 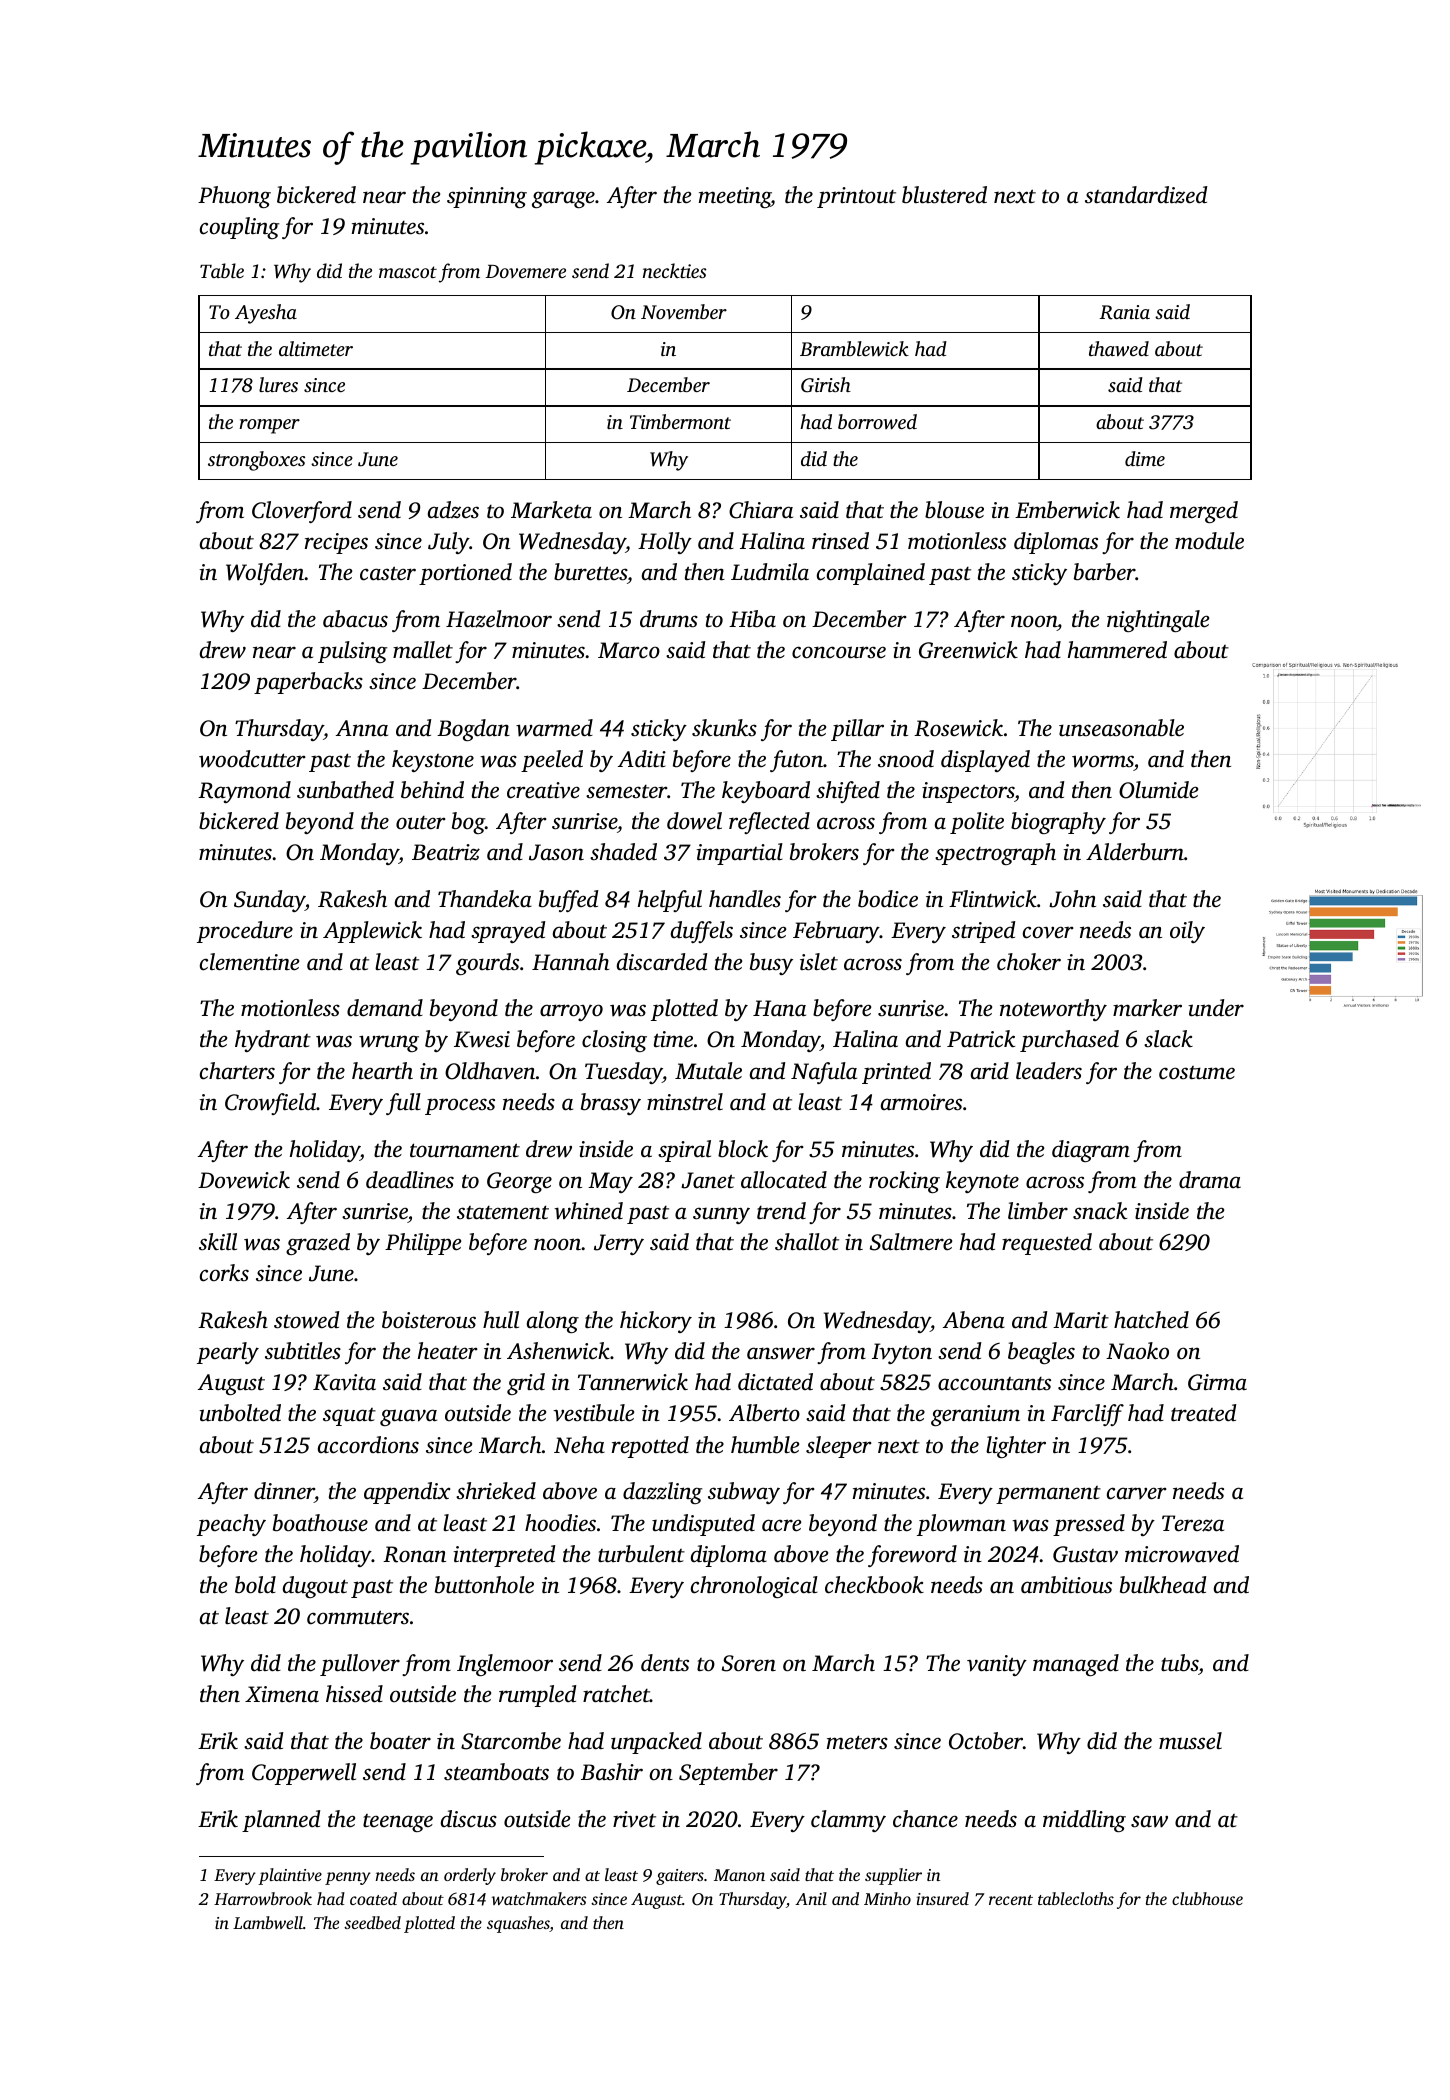 I want to click on Olumide, so click(x=1158, y=790).
